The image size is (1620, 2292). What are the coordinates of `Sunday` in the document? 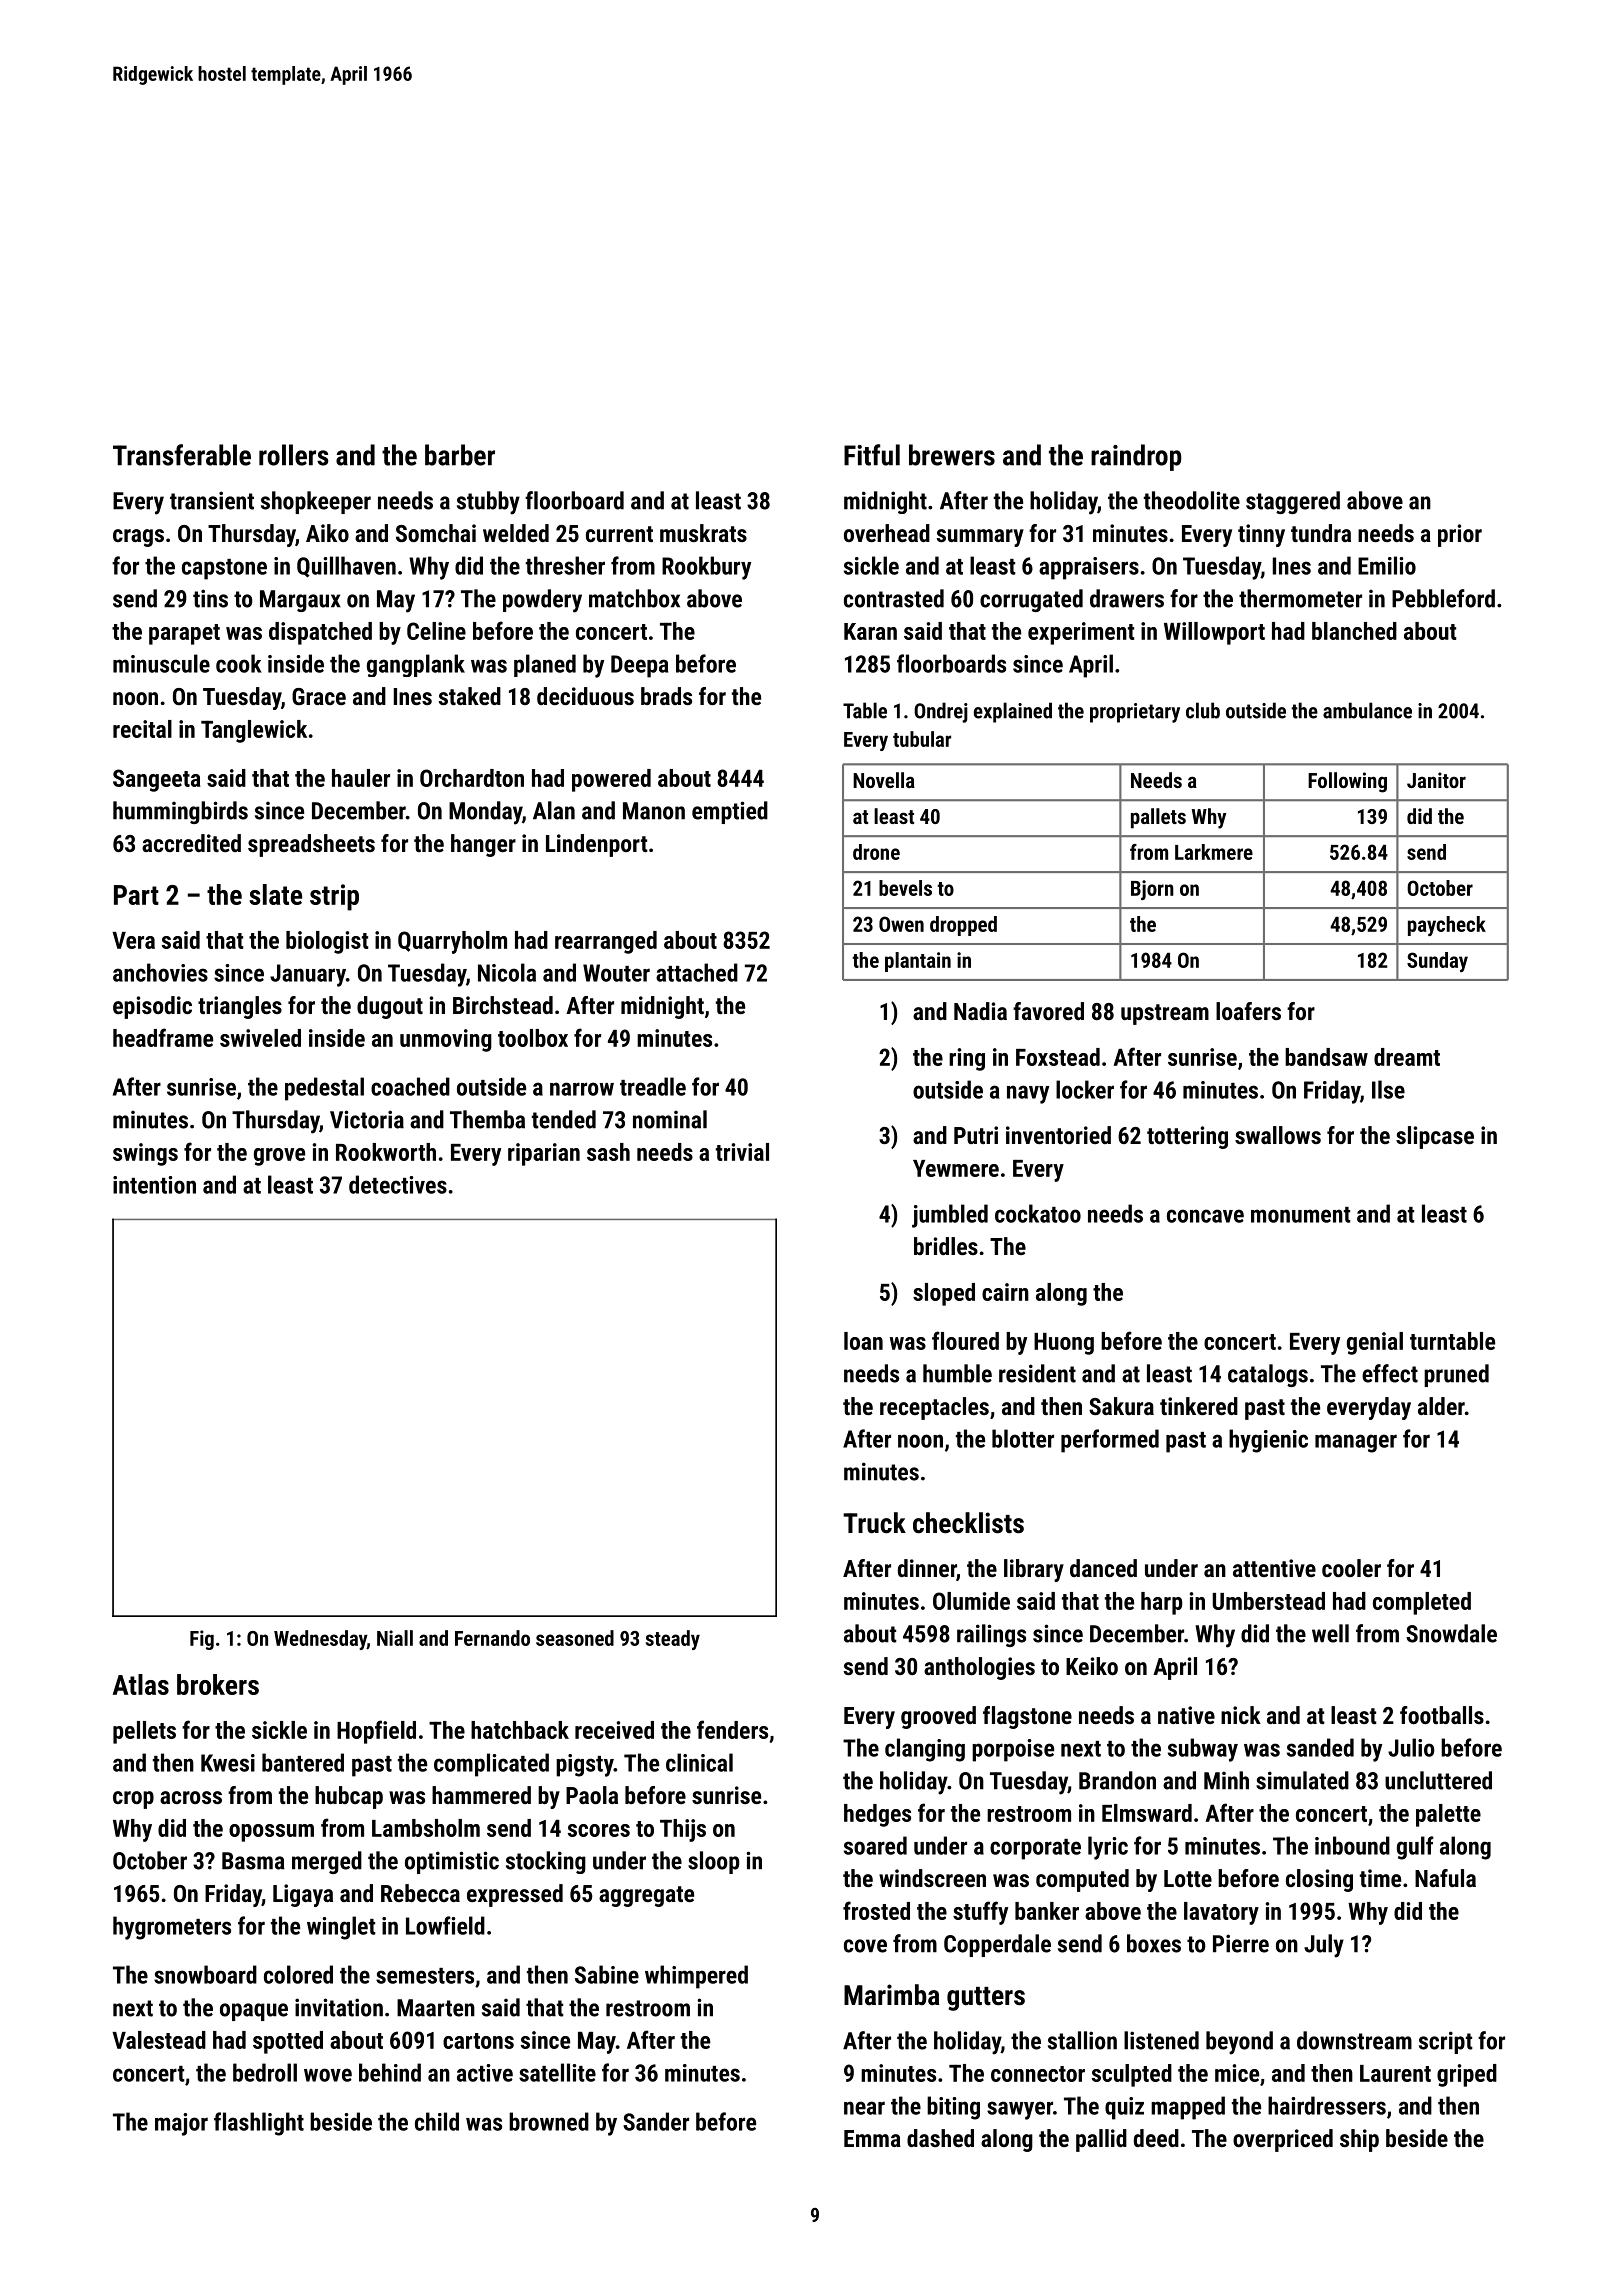 It's located at (1437, 962).
